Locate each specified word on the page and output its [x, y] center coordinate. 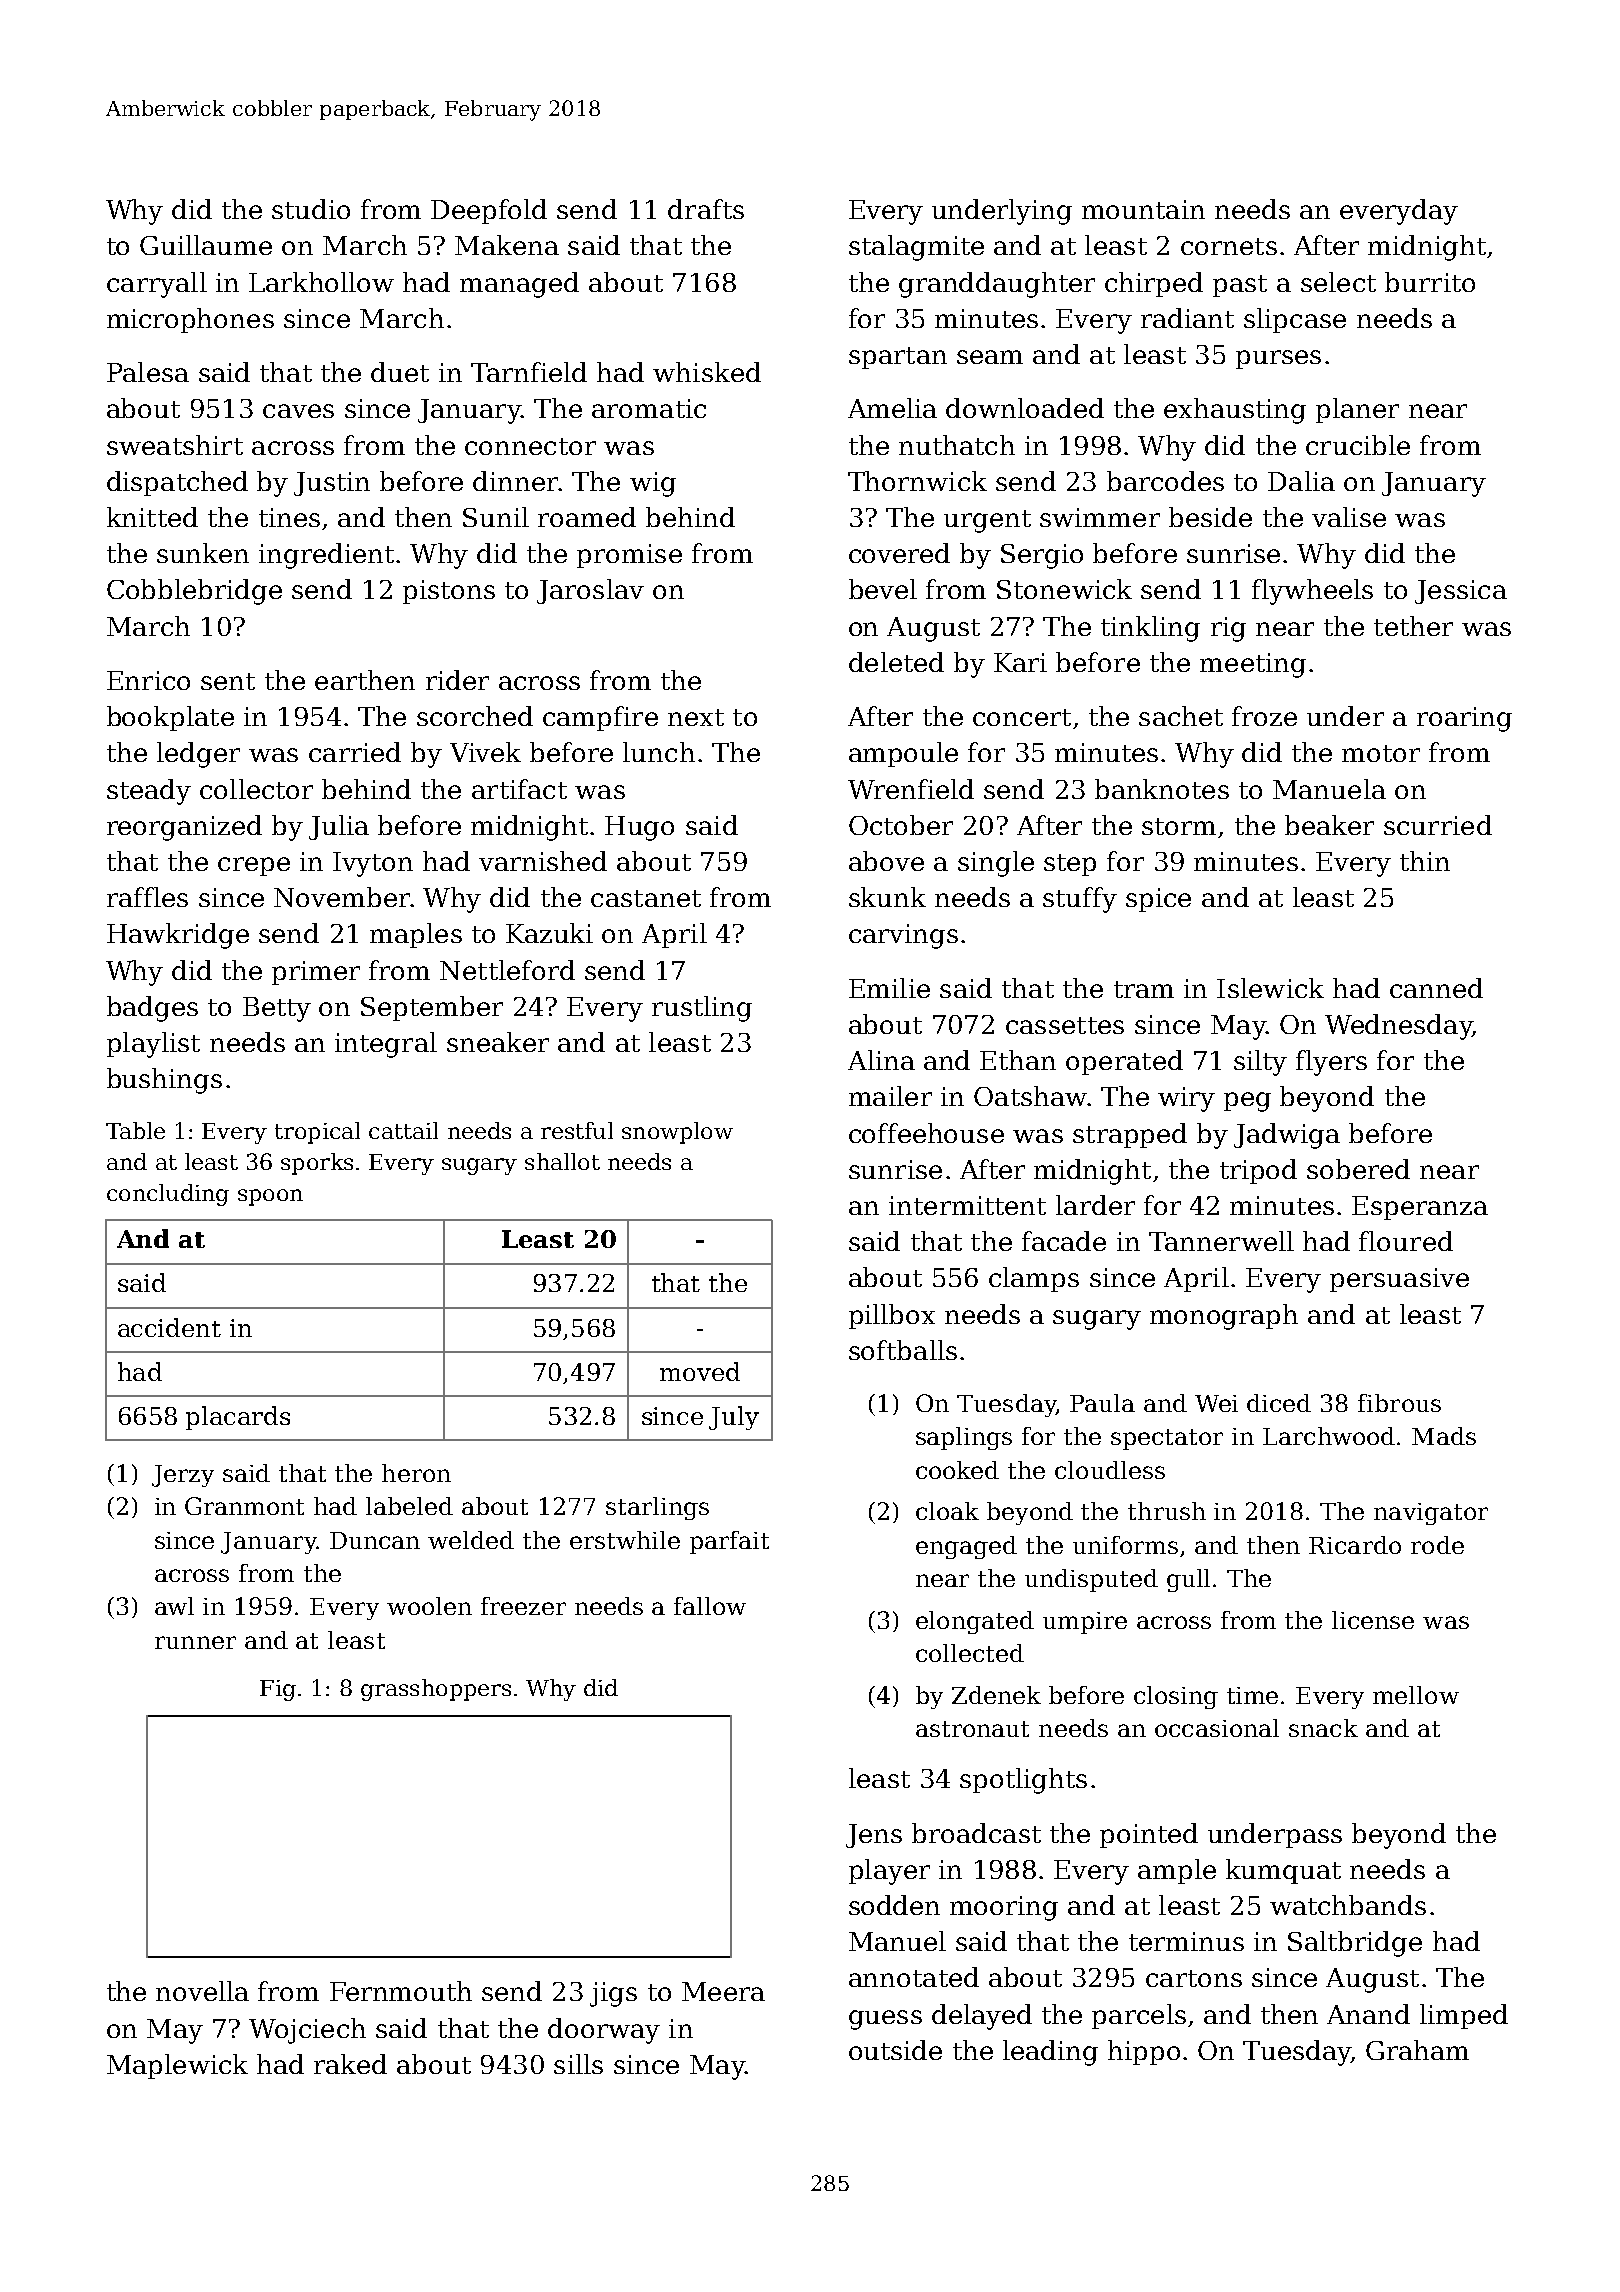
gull [1188, 1580]
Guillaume [206, 245]
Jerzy [183, 1476]
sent [228, 681]
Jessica [1461, 592]
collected [970, 1653]
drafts [706, 209]
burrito [1430, 282]
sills [578, 2064]
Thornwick [917, 481]
